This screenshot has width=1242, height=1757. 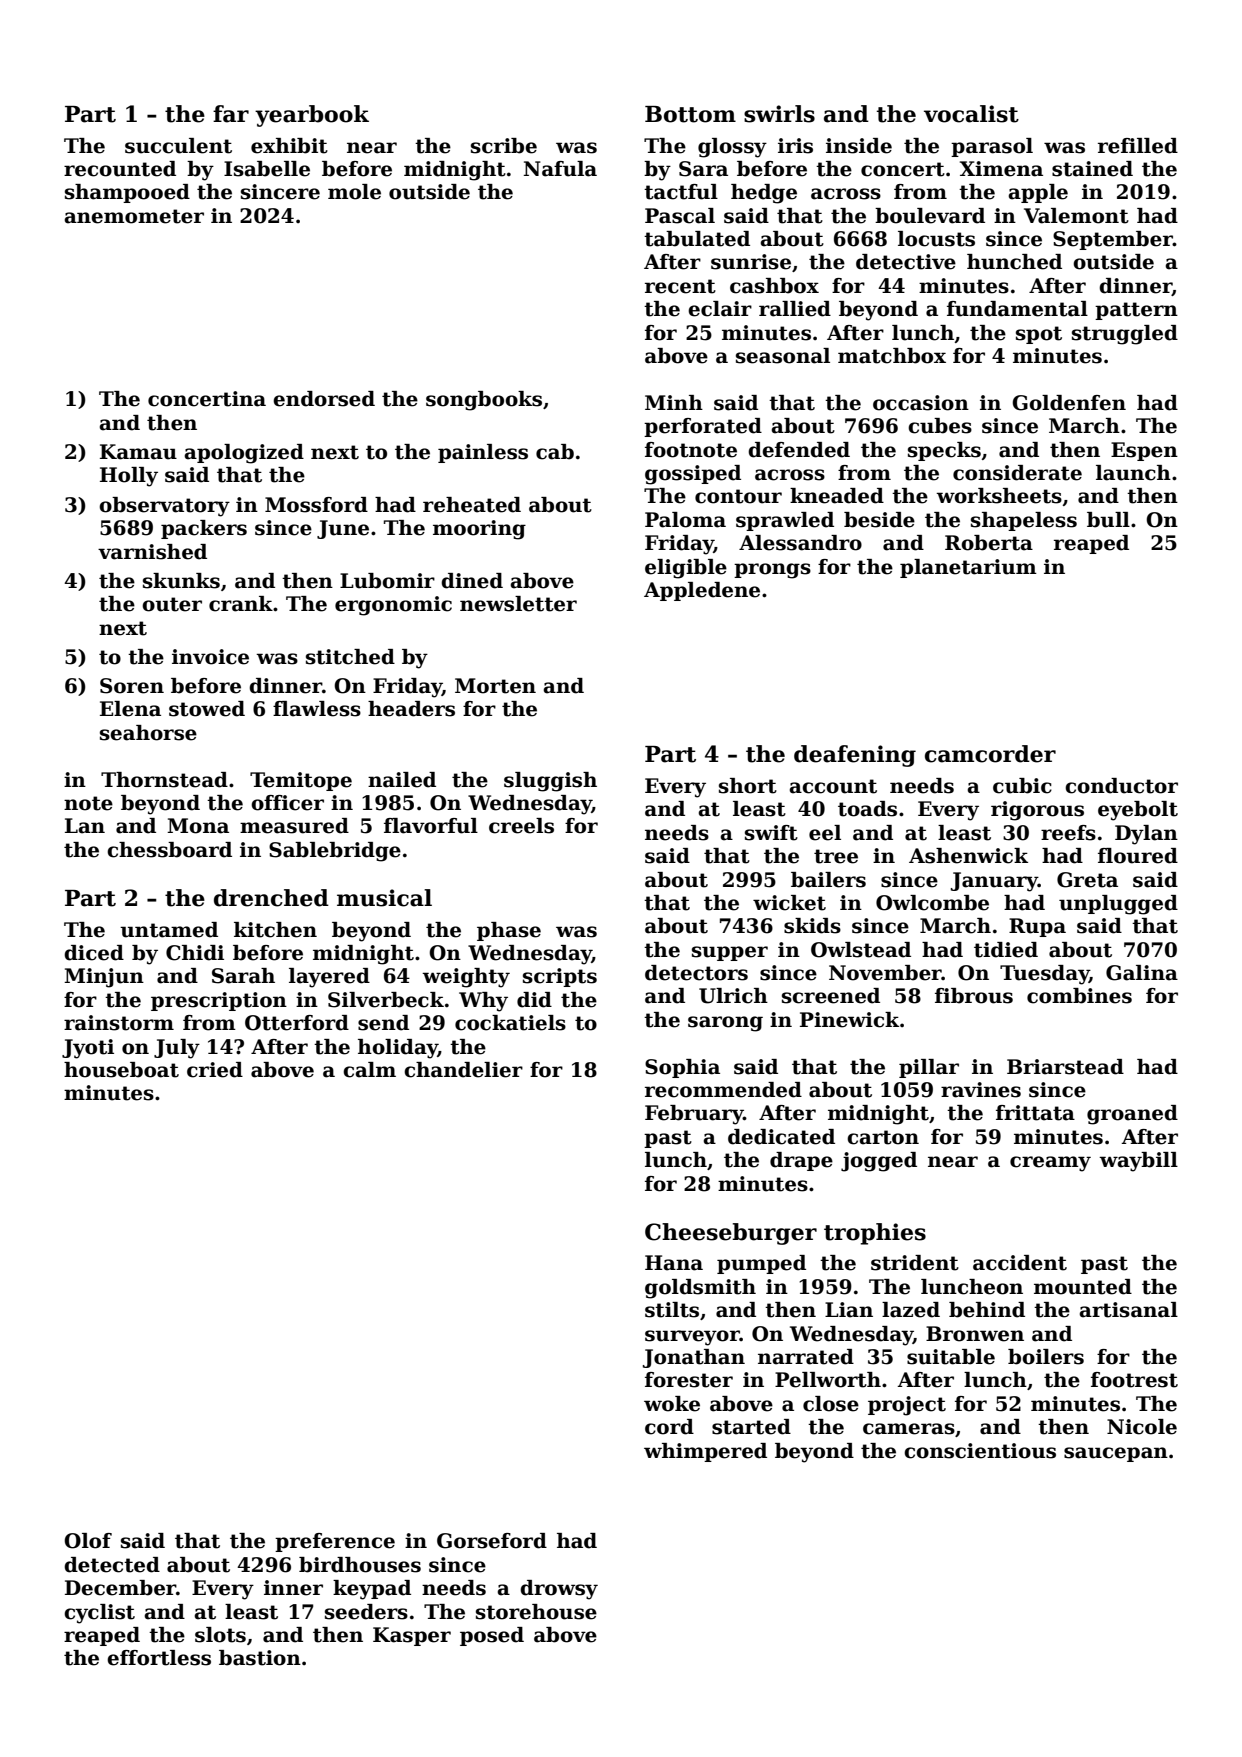 I want to click on eligible, so click(x=686, y=569).
